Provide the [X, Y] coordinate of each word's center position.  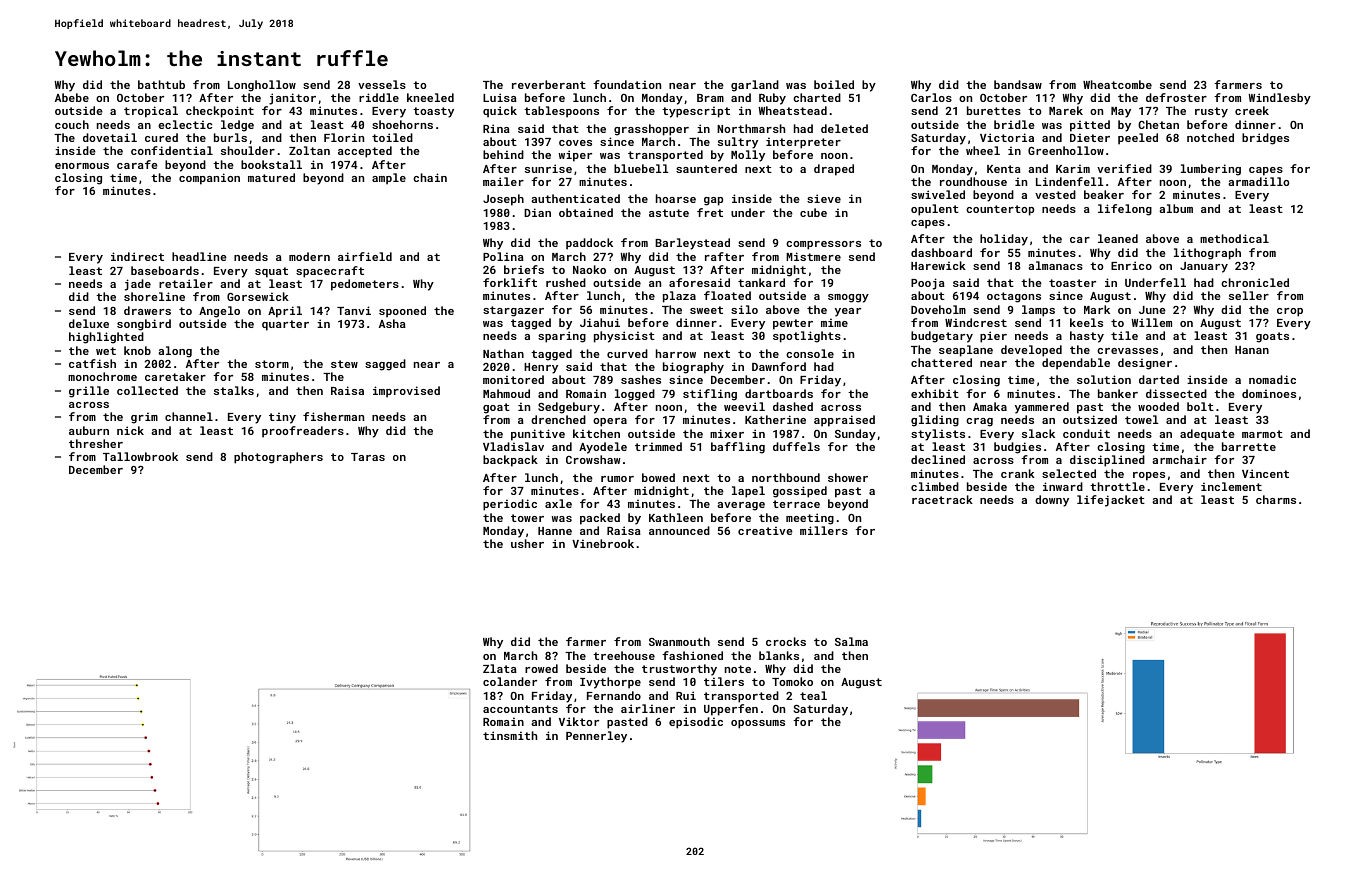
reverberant [549, 84]
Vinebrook [603, 543]
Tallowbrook [140, 456]
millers [824, 530]
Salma [851, 641]
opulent [935, 210]
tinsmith [510, 735]
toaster [1072, 283]
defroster [1176, 97]
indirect [137, 256]
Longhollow [262, 86]
